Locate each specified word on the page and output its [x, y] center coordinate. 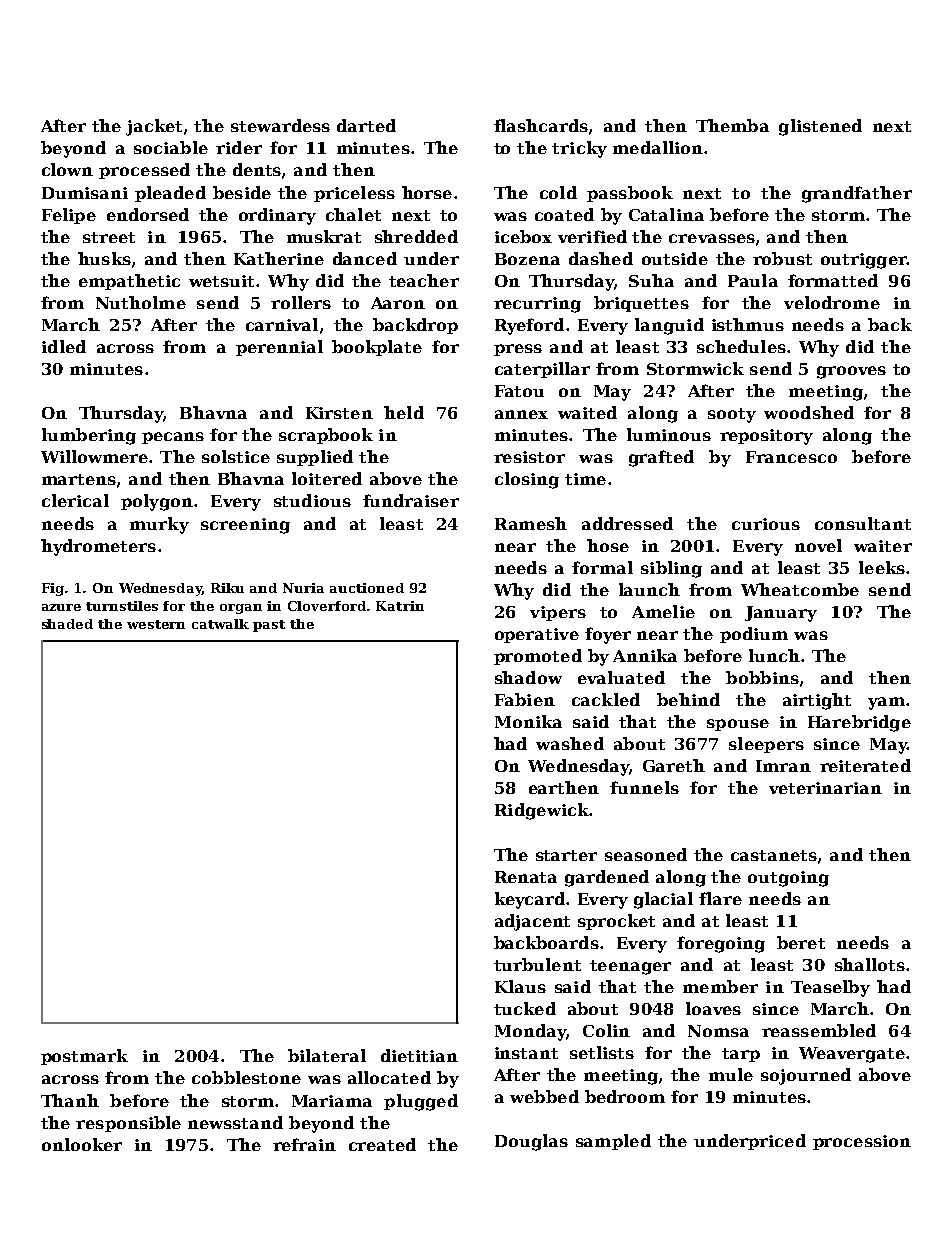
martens [79, 479]
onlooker [82, 1144]
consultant [863, 523]
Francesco [791, 457]
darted [366, 125]
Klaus [520, 986]
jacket [154, 127]
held [404, 412]
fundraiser [411, 500]
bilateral [327, 1055]
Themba [732, 125]
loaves [713, 1008]
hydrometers [98, 547]
